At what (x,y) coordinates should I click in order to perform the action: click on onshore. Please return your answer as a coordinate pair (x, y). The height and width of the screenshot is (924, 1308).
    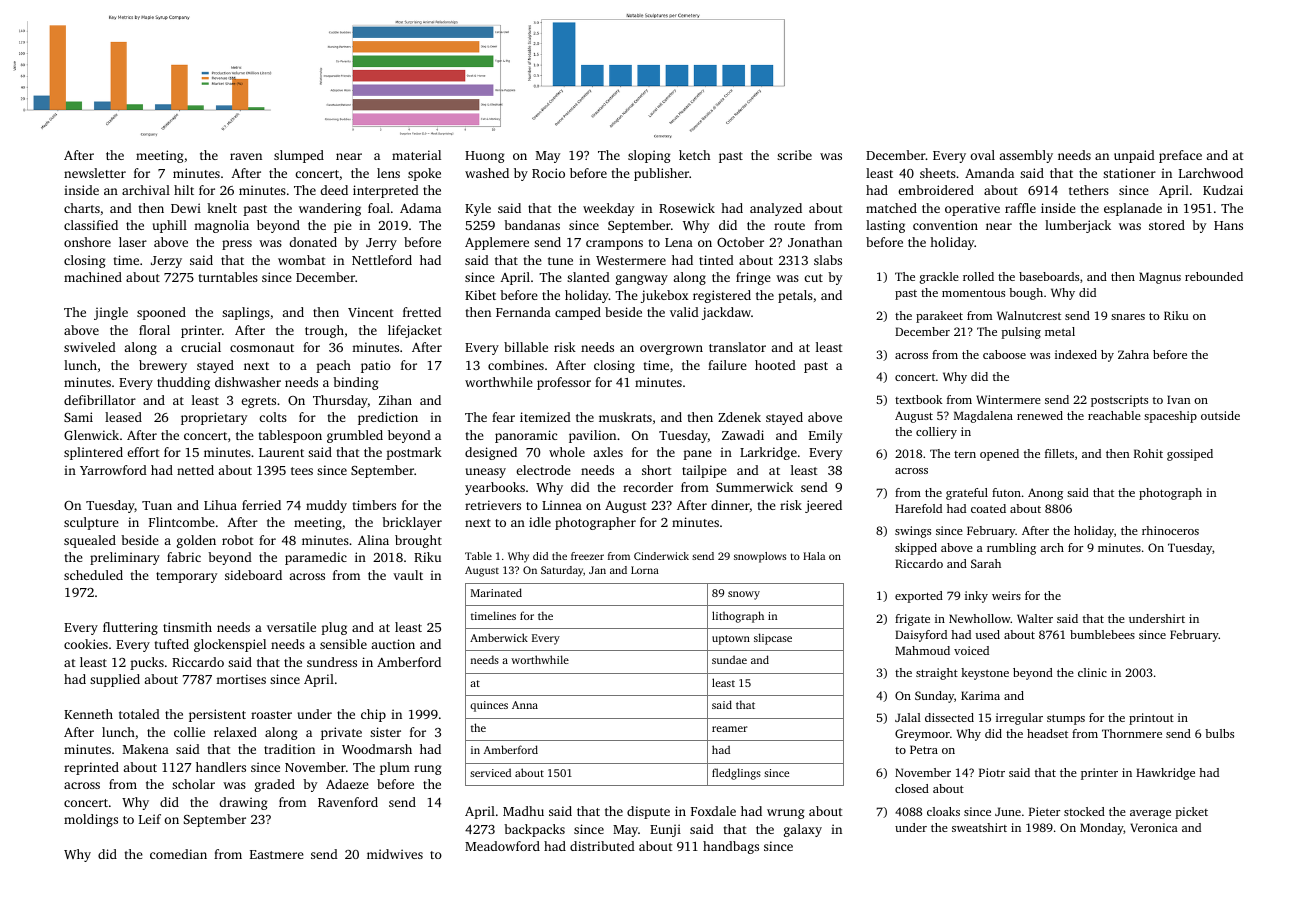
    Looking at the image, I should click on (87, 242).
